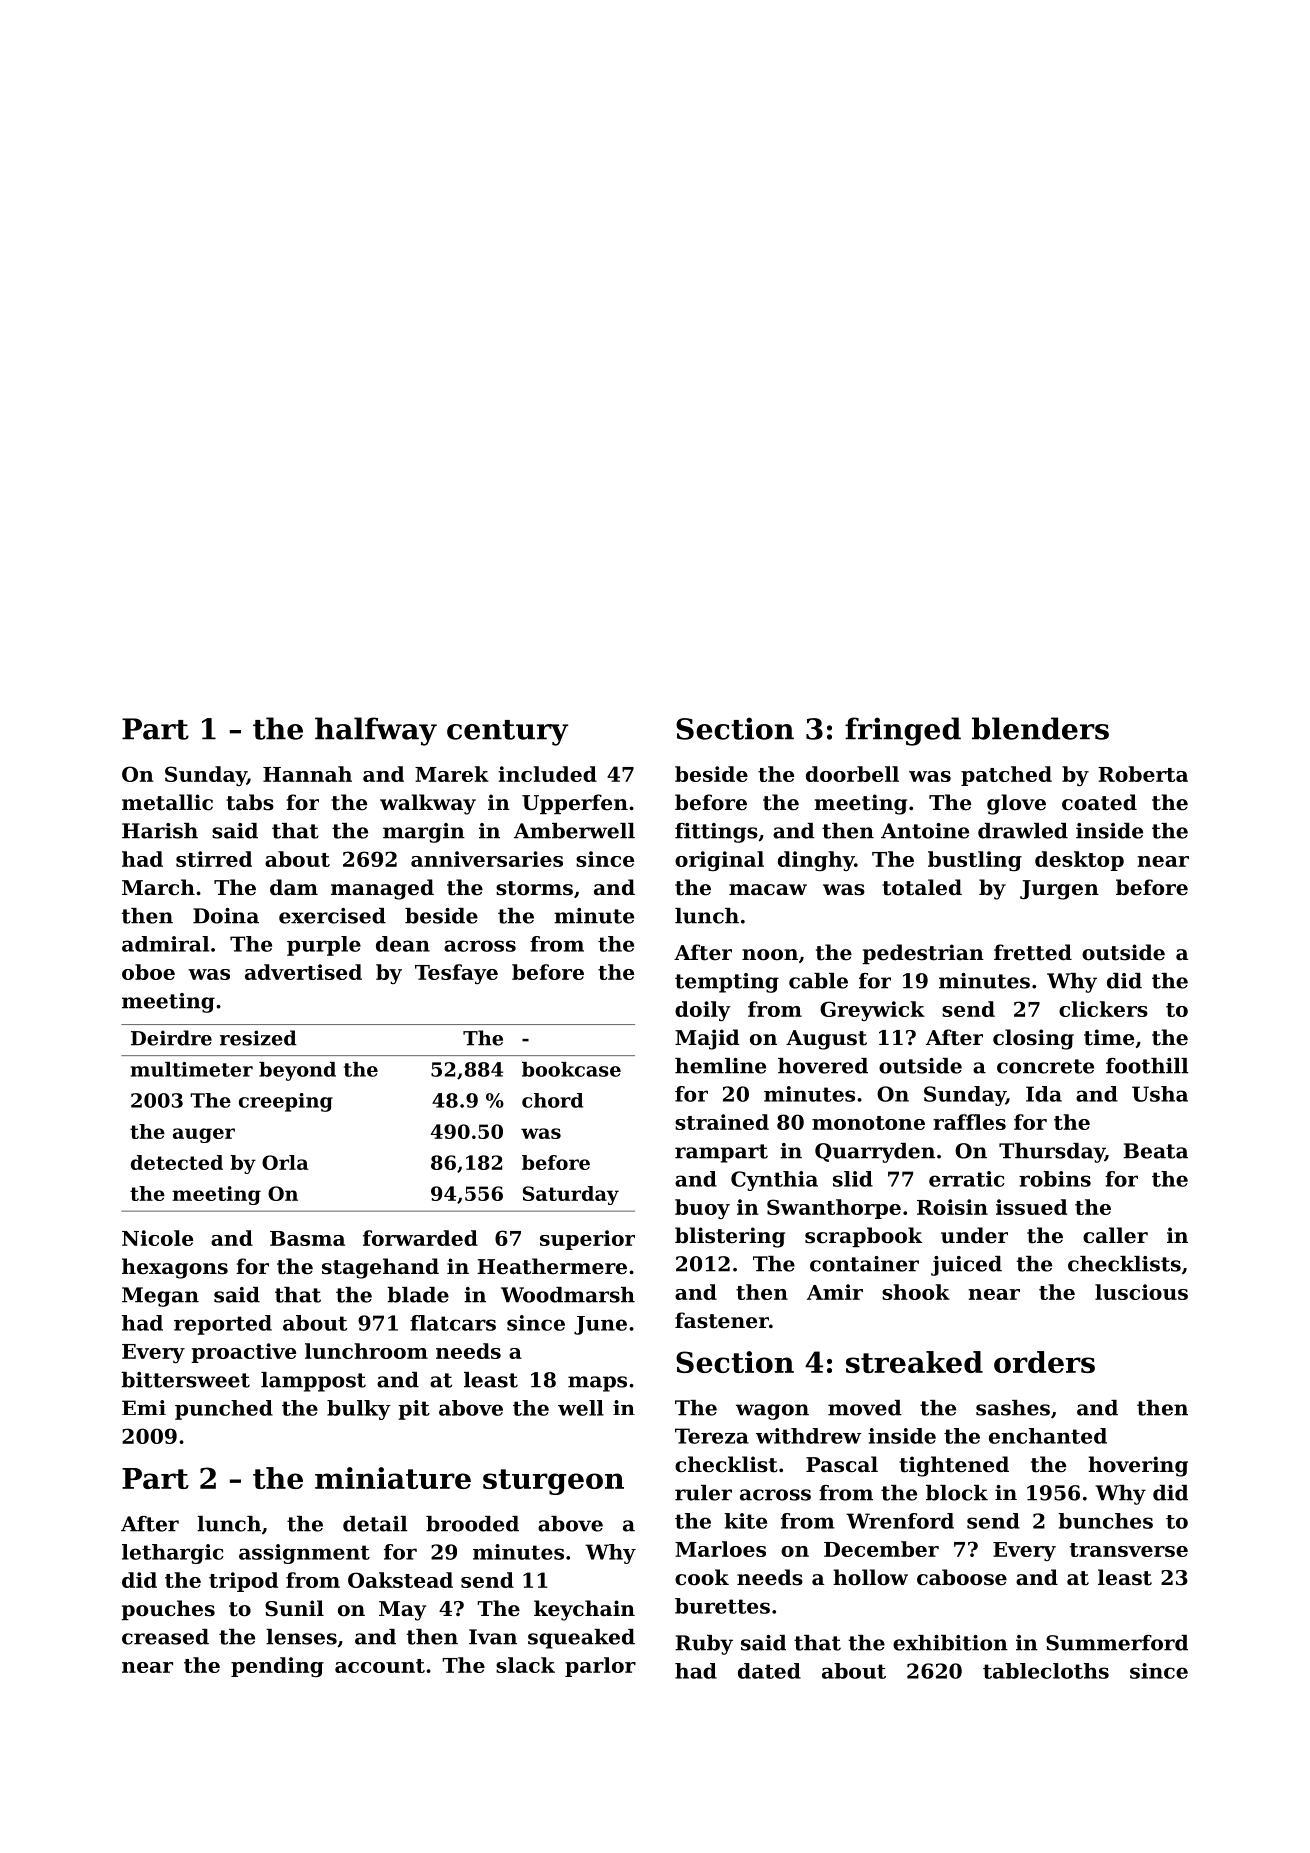 This page has width=1310, height=1853. I want to click on fringed, so click(903, 731).
